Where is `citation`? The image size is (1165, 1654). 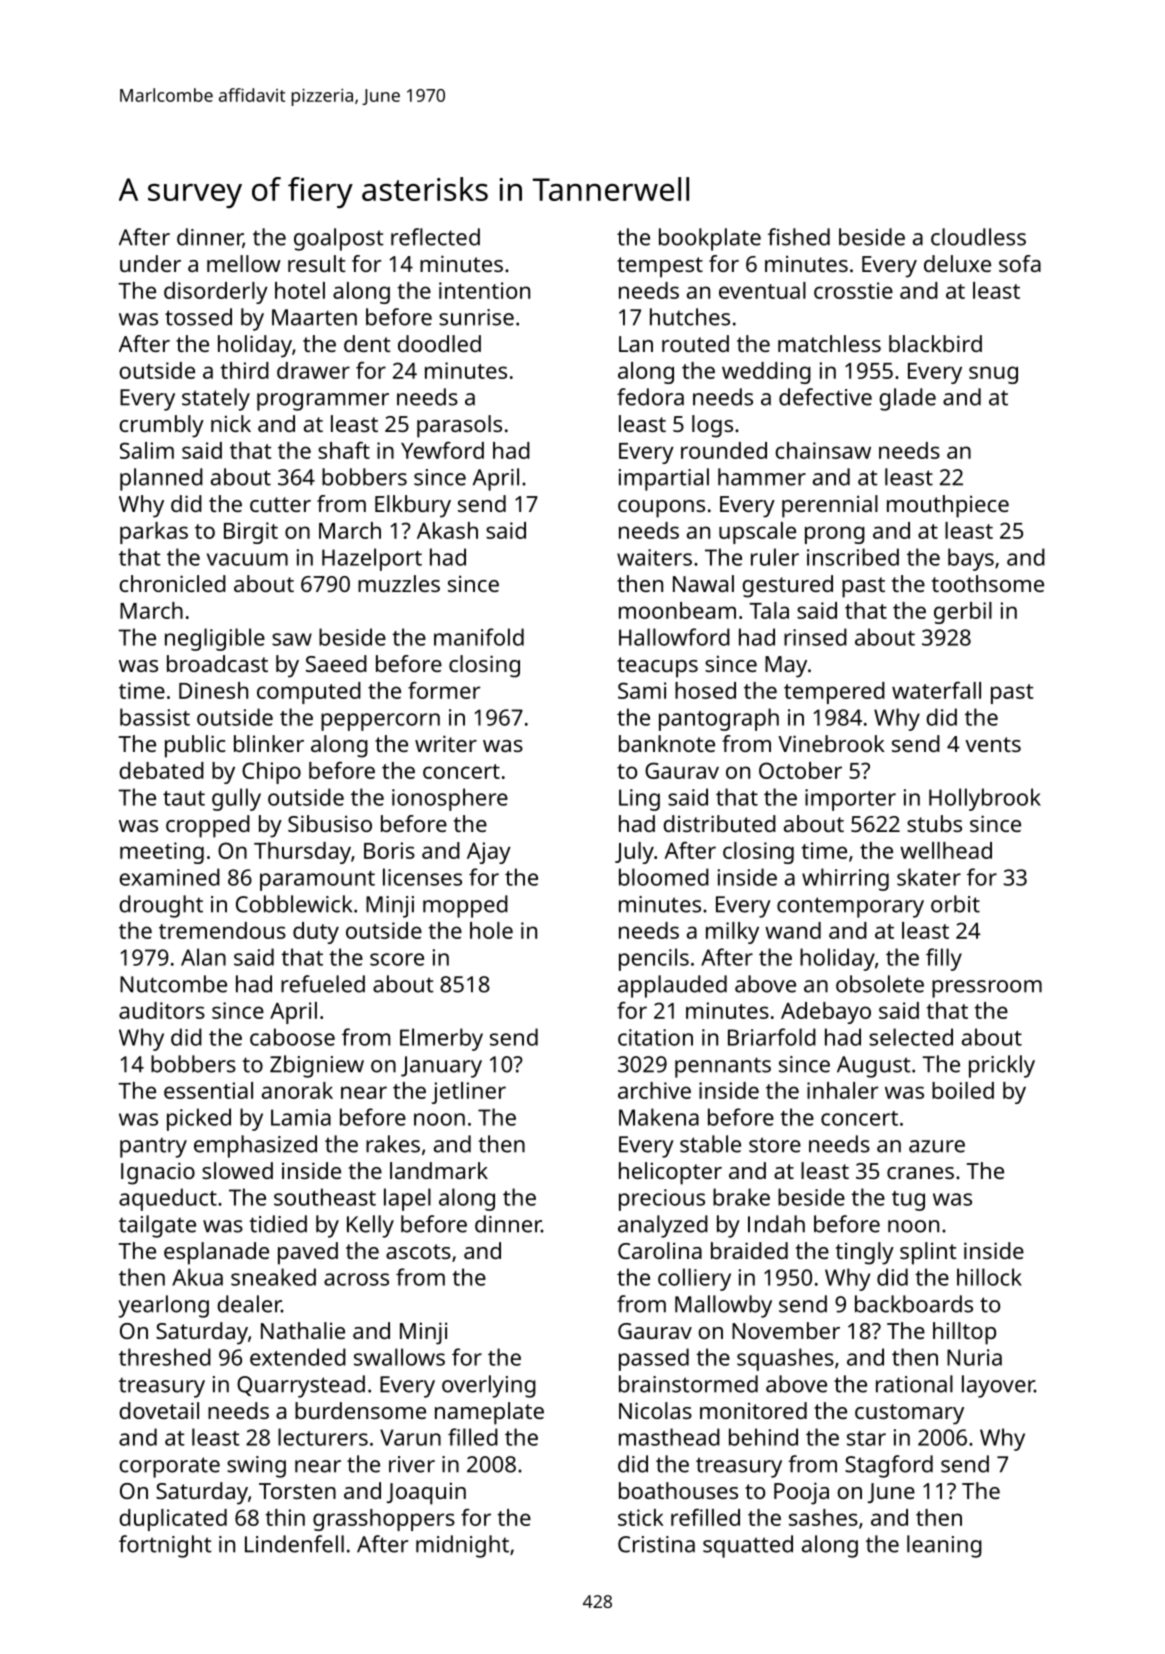 citation is located at coordinates (655, 1037).
